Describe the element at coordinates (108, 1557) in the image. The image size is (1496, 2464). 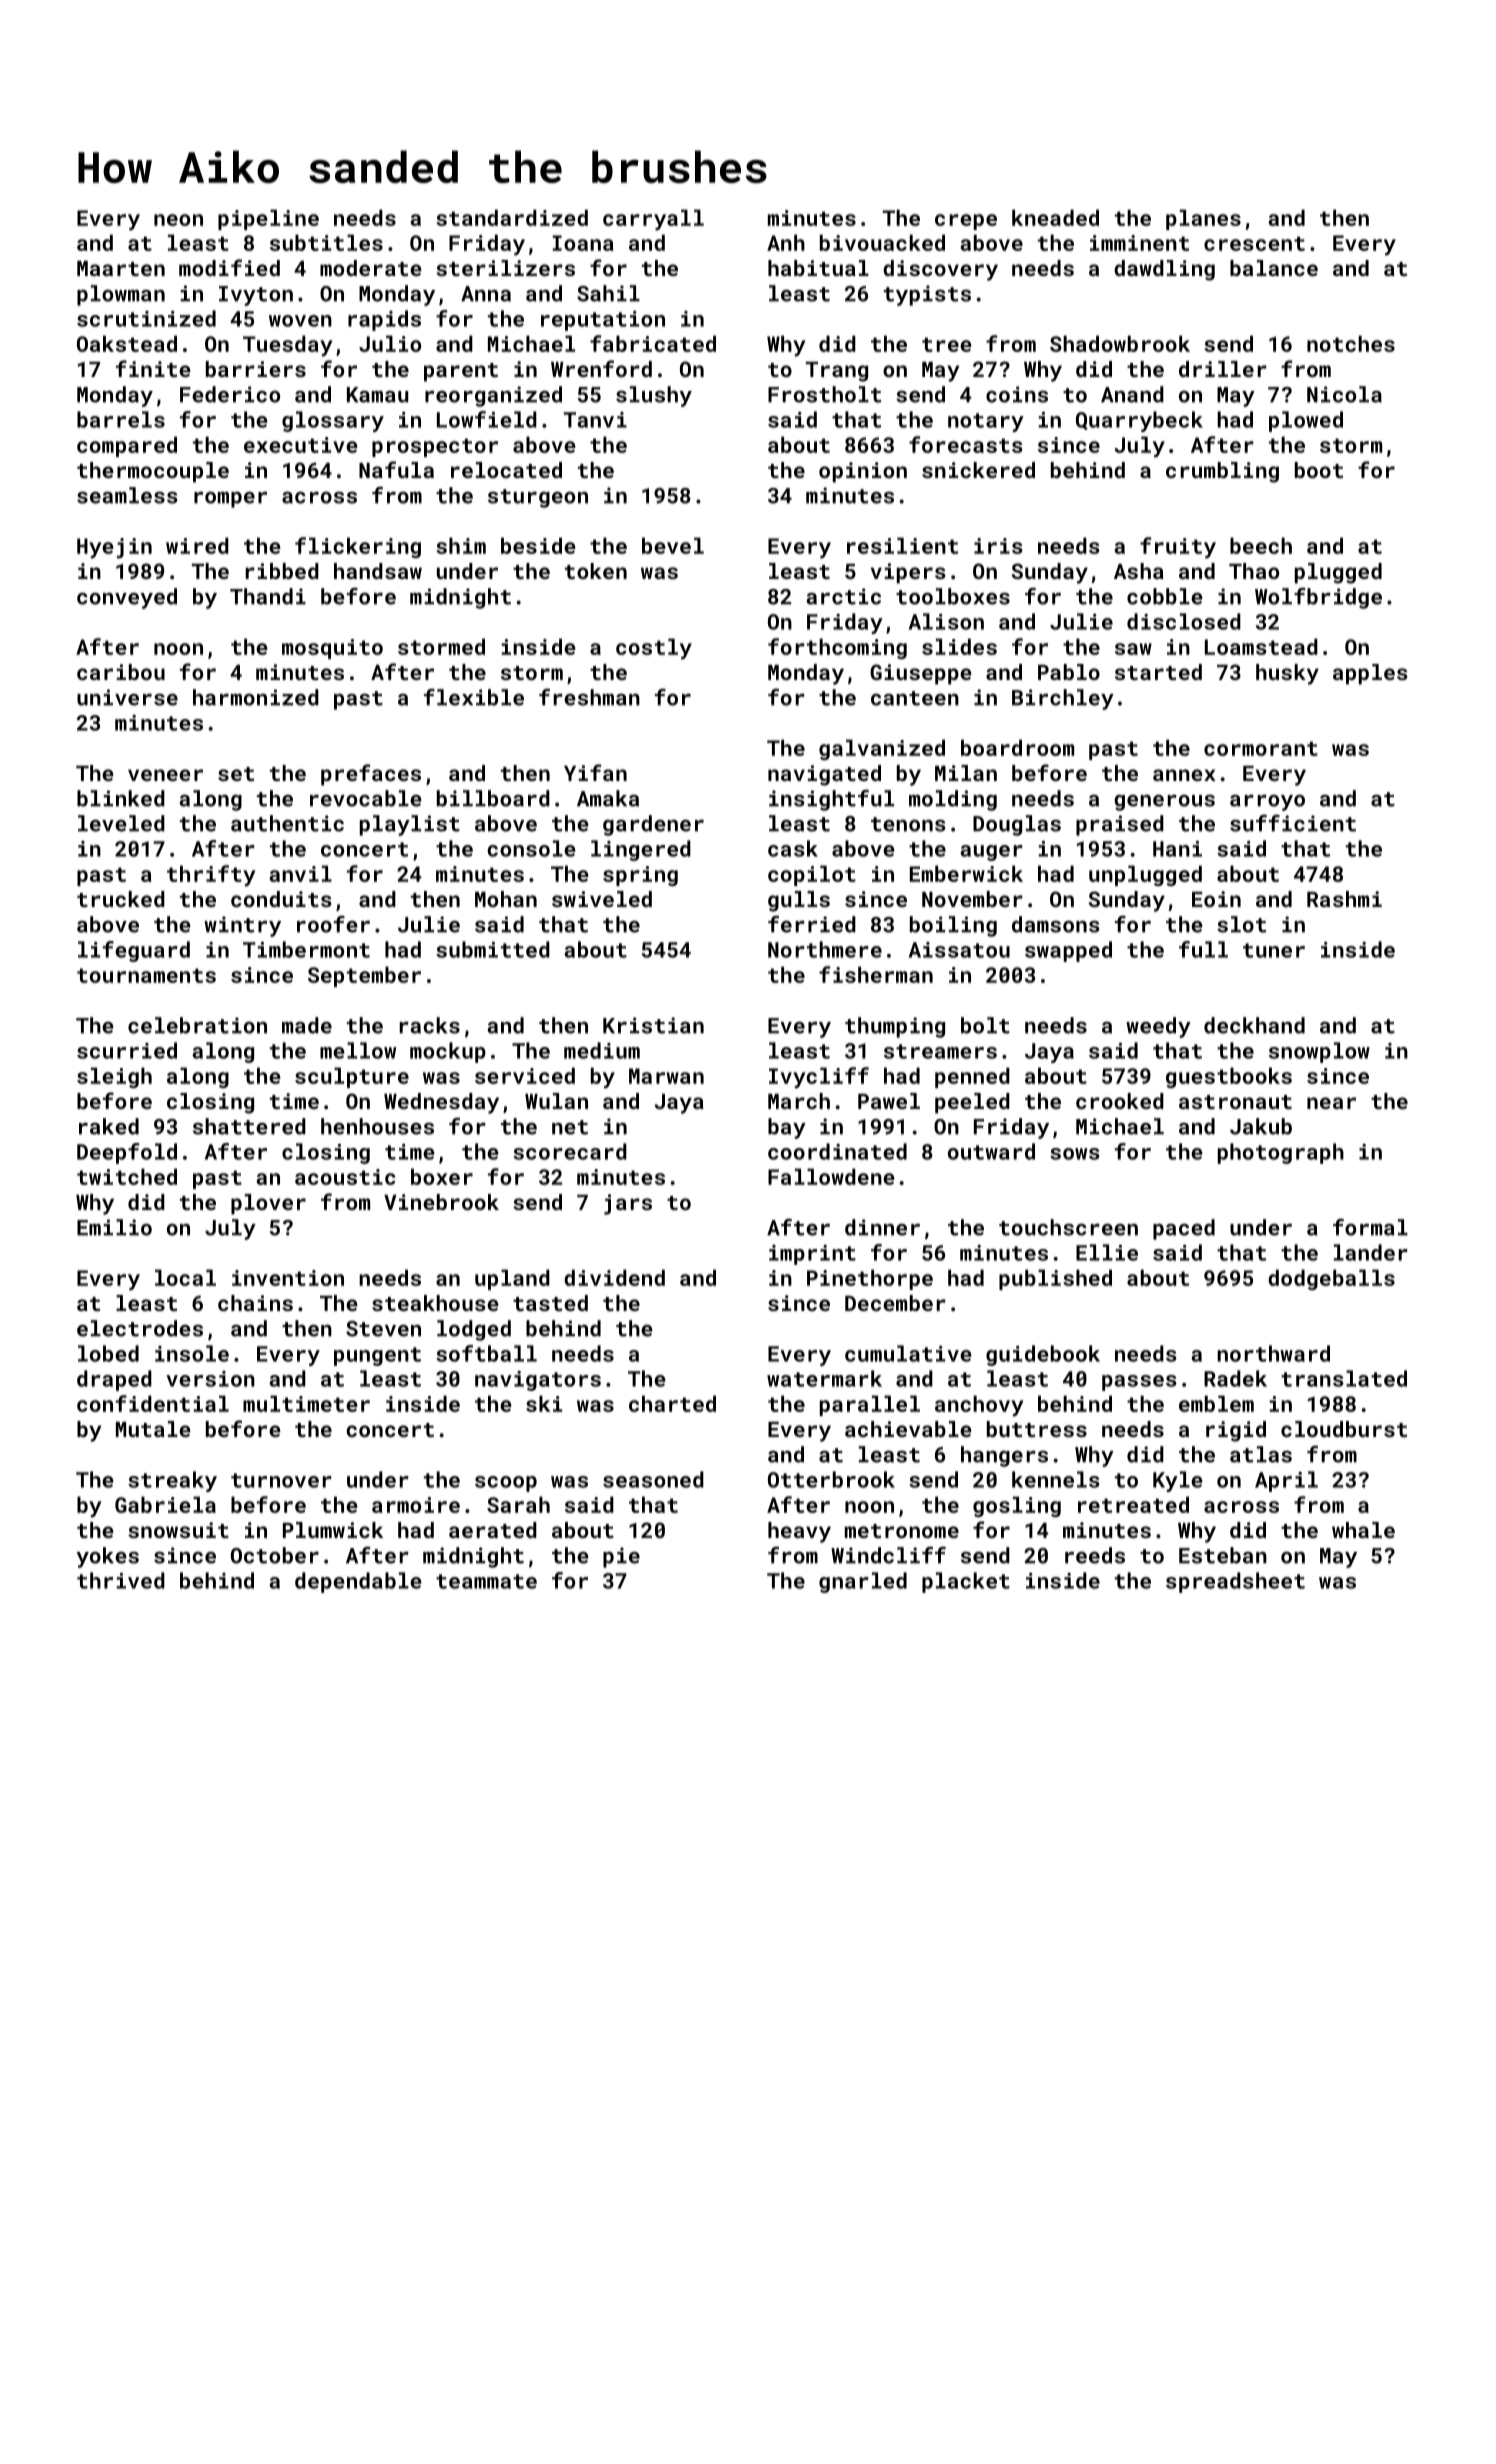
I see `yokes` at that location.
